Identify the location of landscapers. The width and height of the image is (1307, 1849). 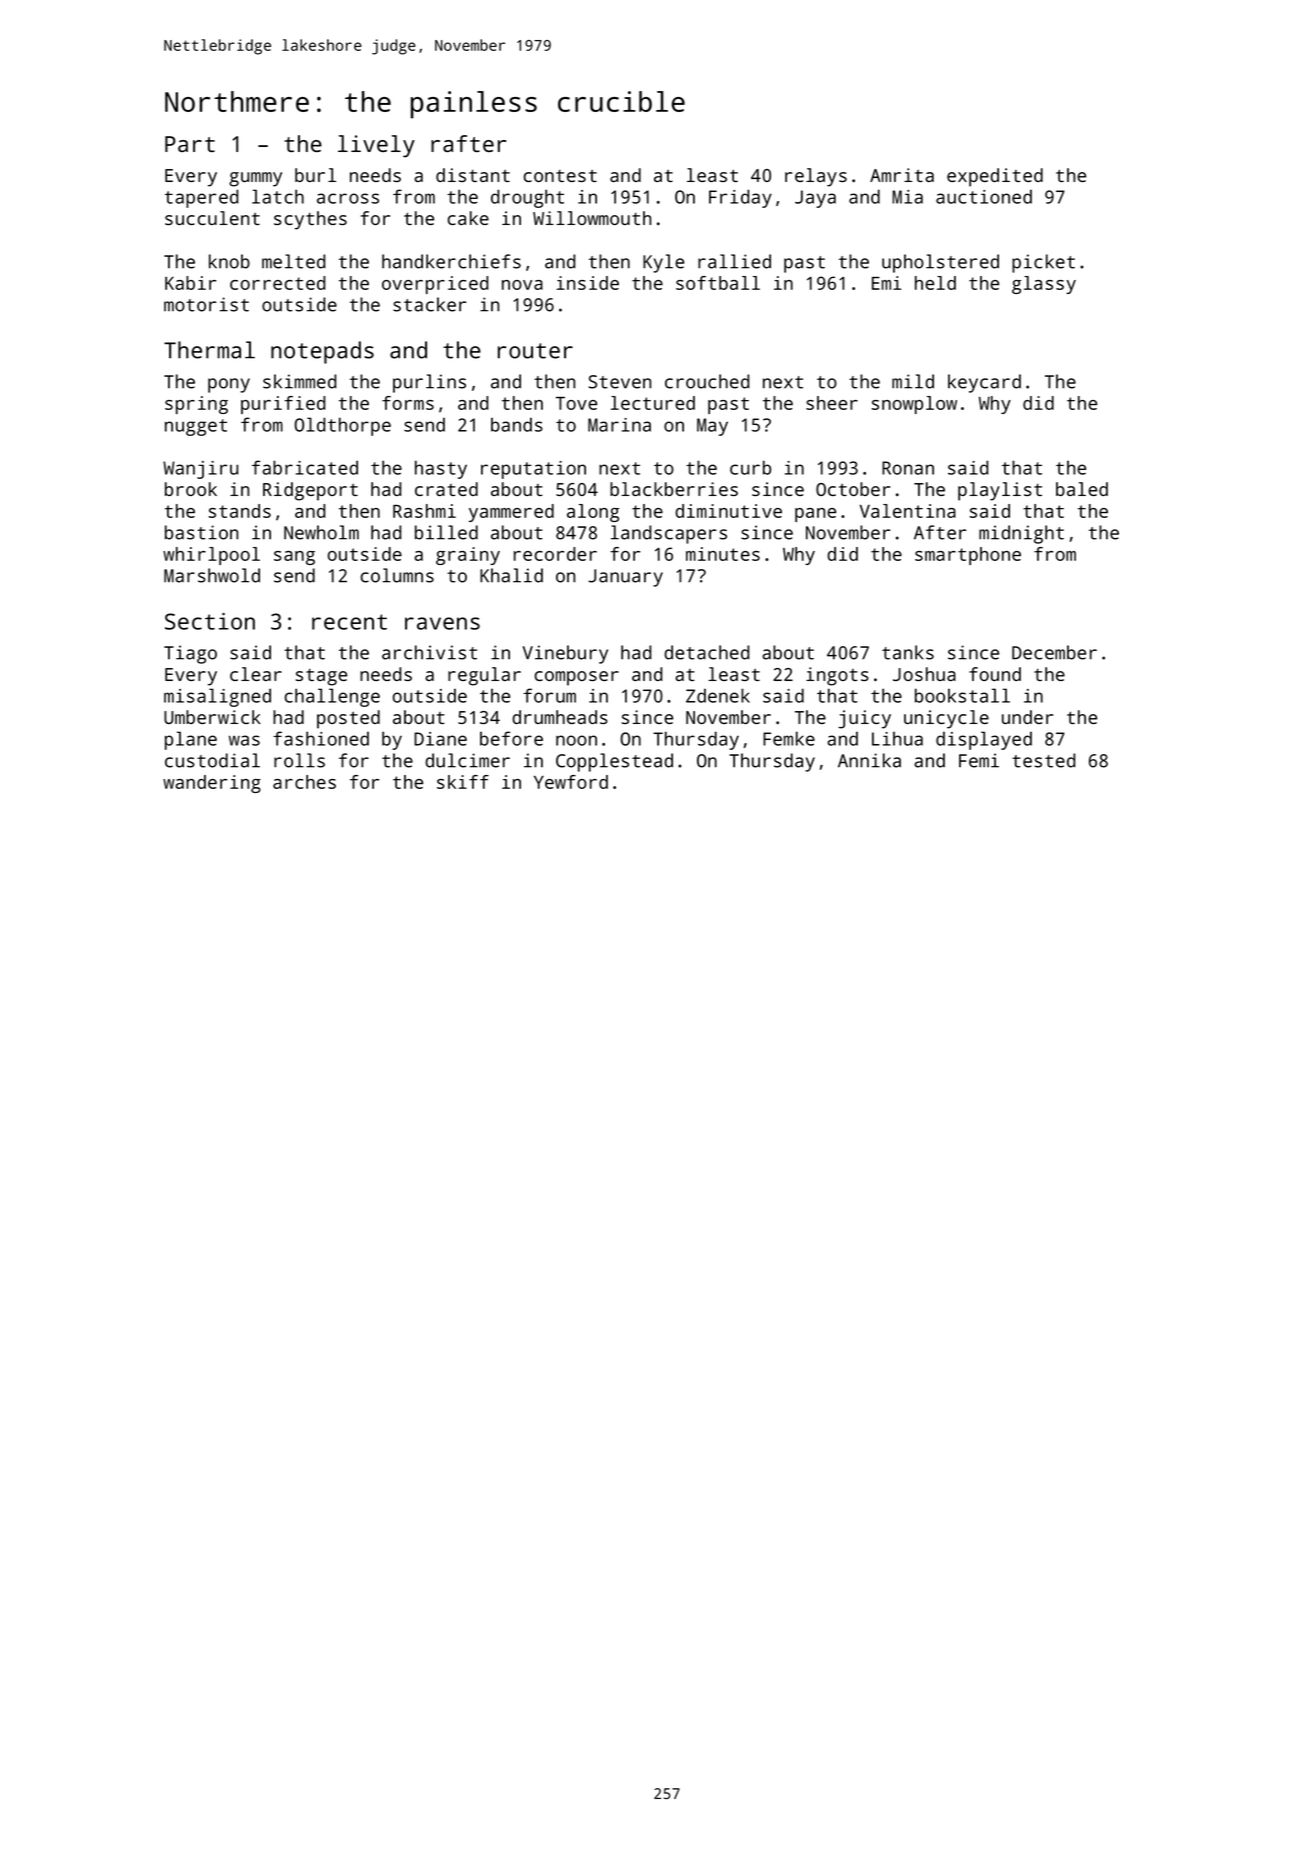
(669, 534).
